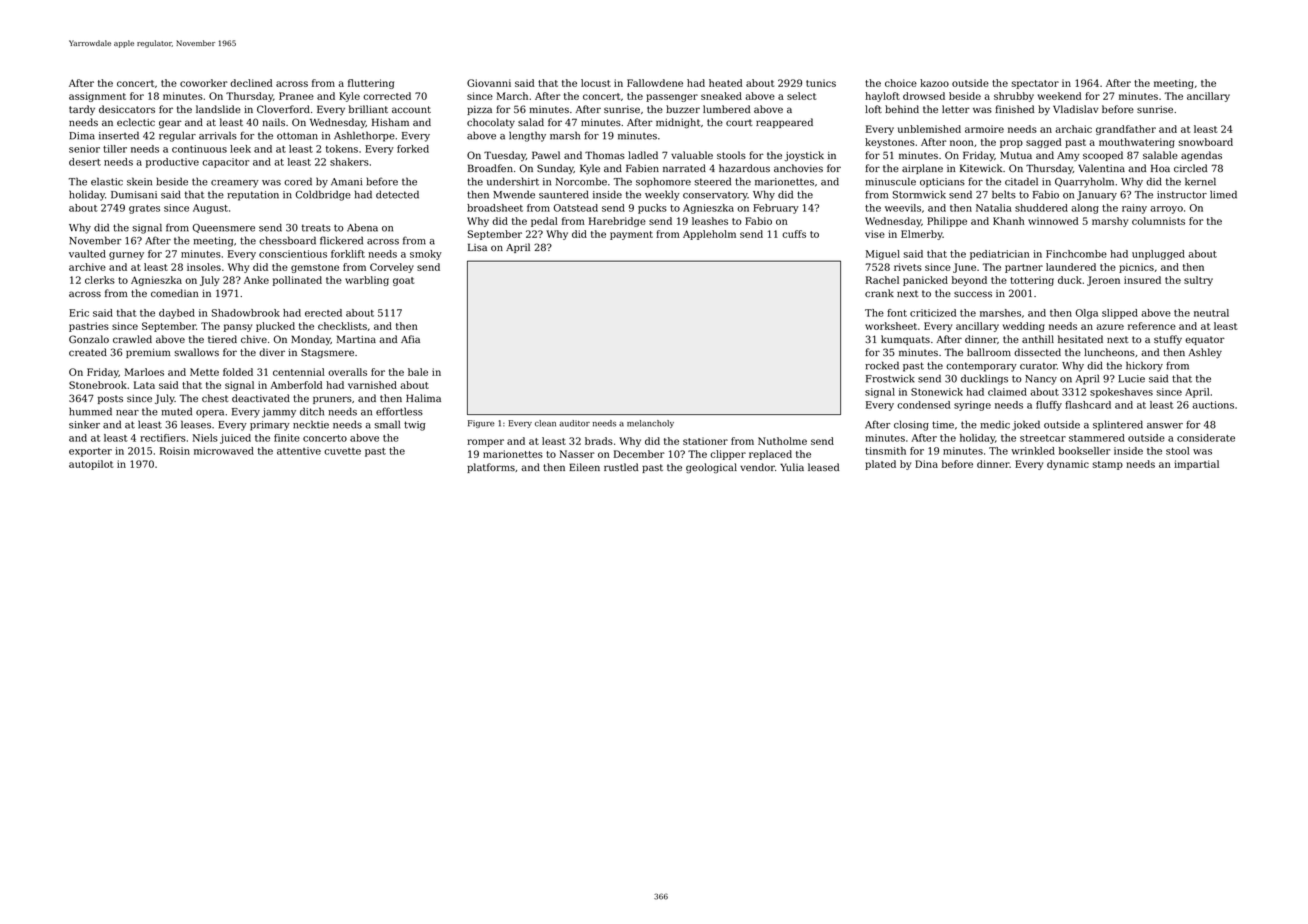 The width and height of the screenshot is (1308, 924). What do you see at coordinates (90, 411) in the screenshot?
I see `hummed` at bounding box center [90, 411].
